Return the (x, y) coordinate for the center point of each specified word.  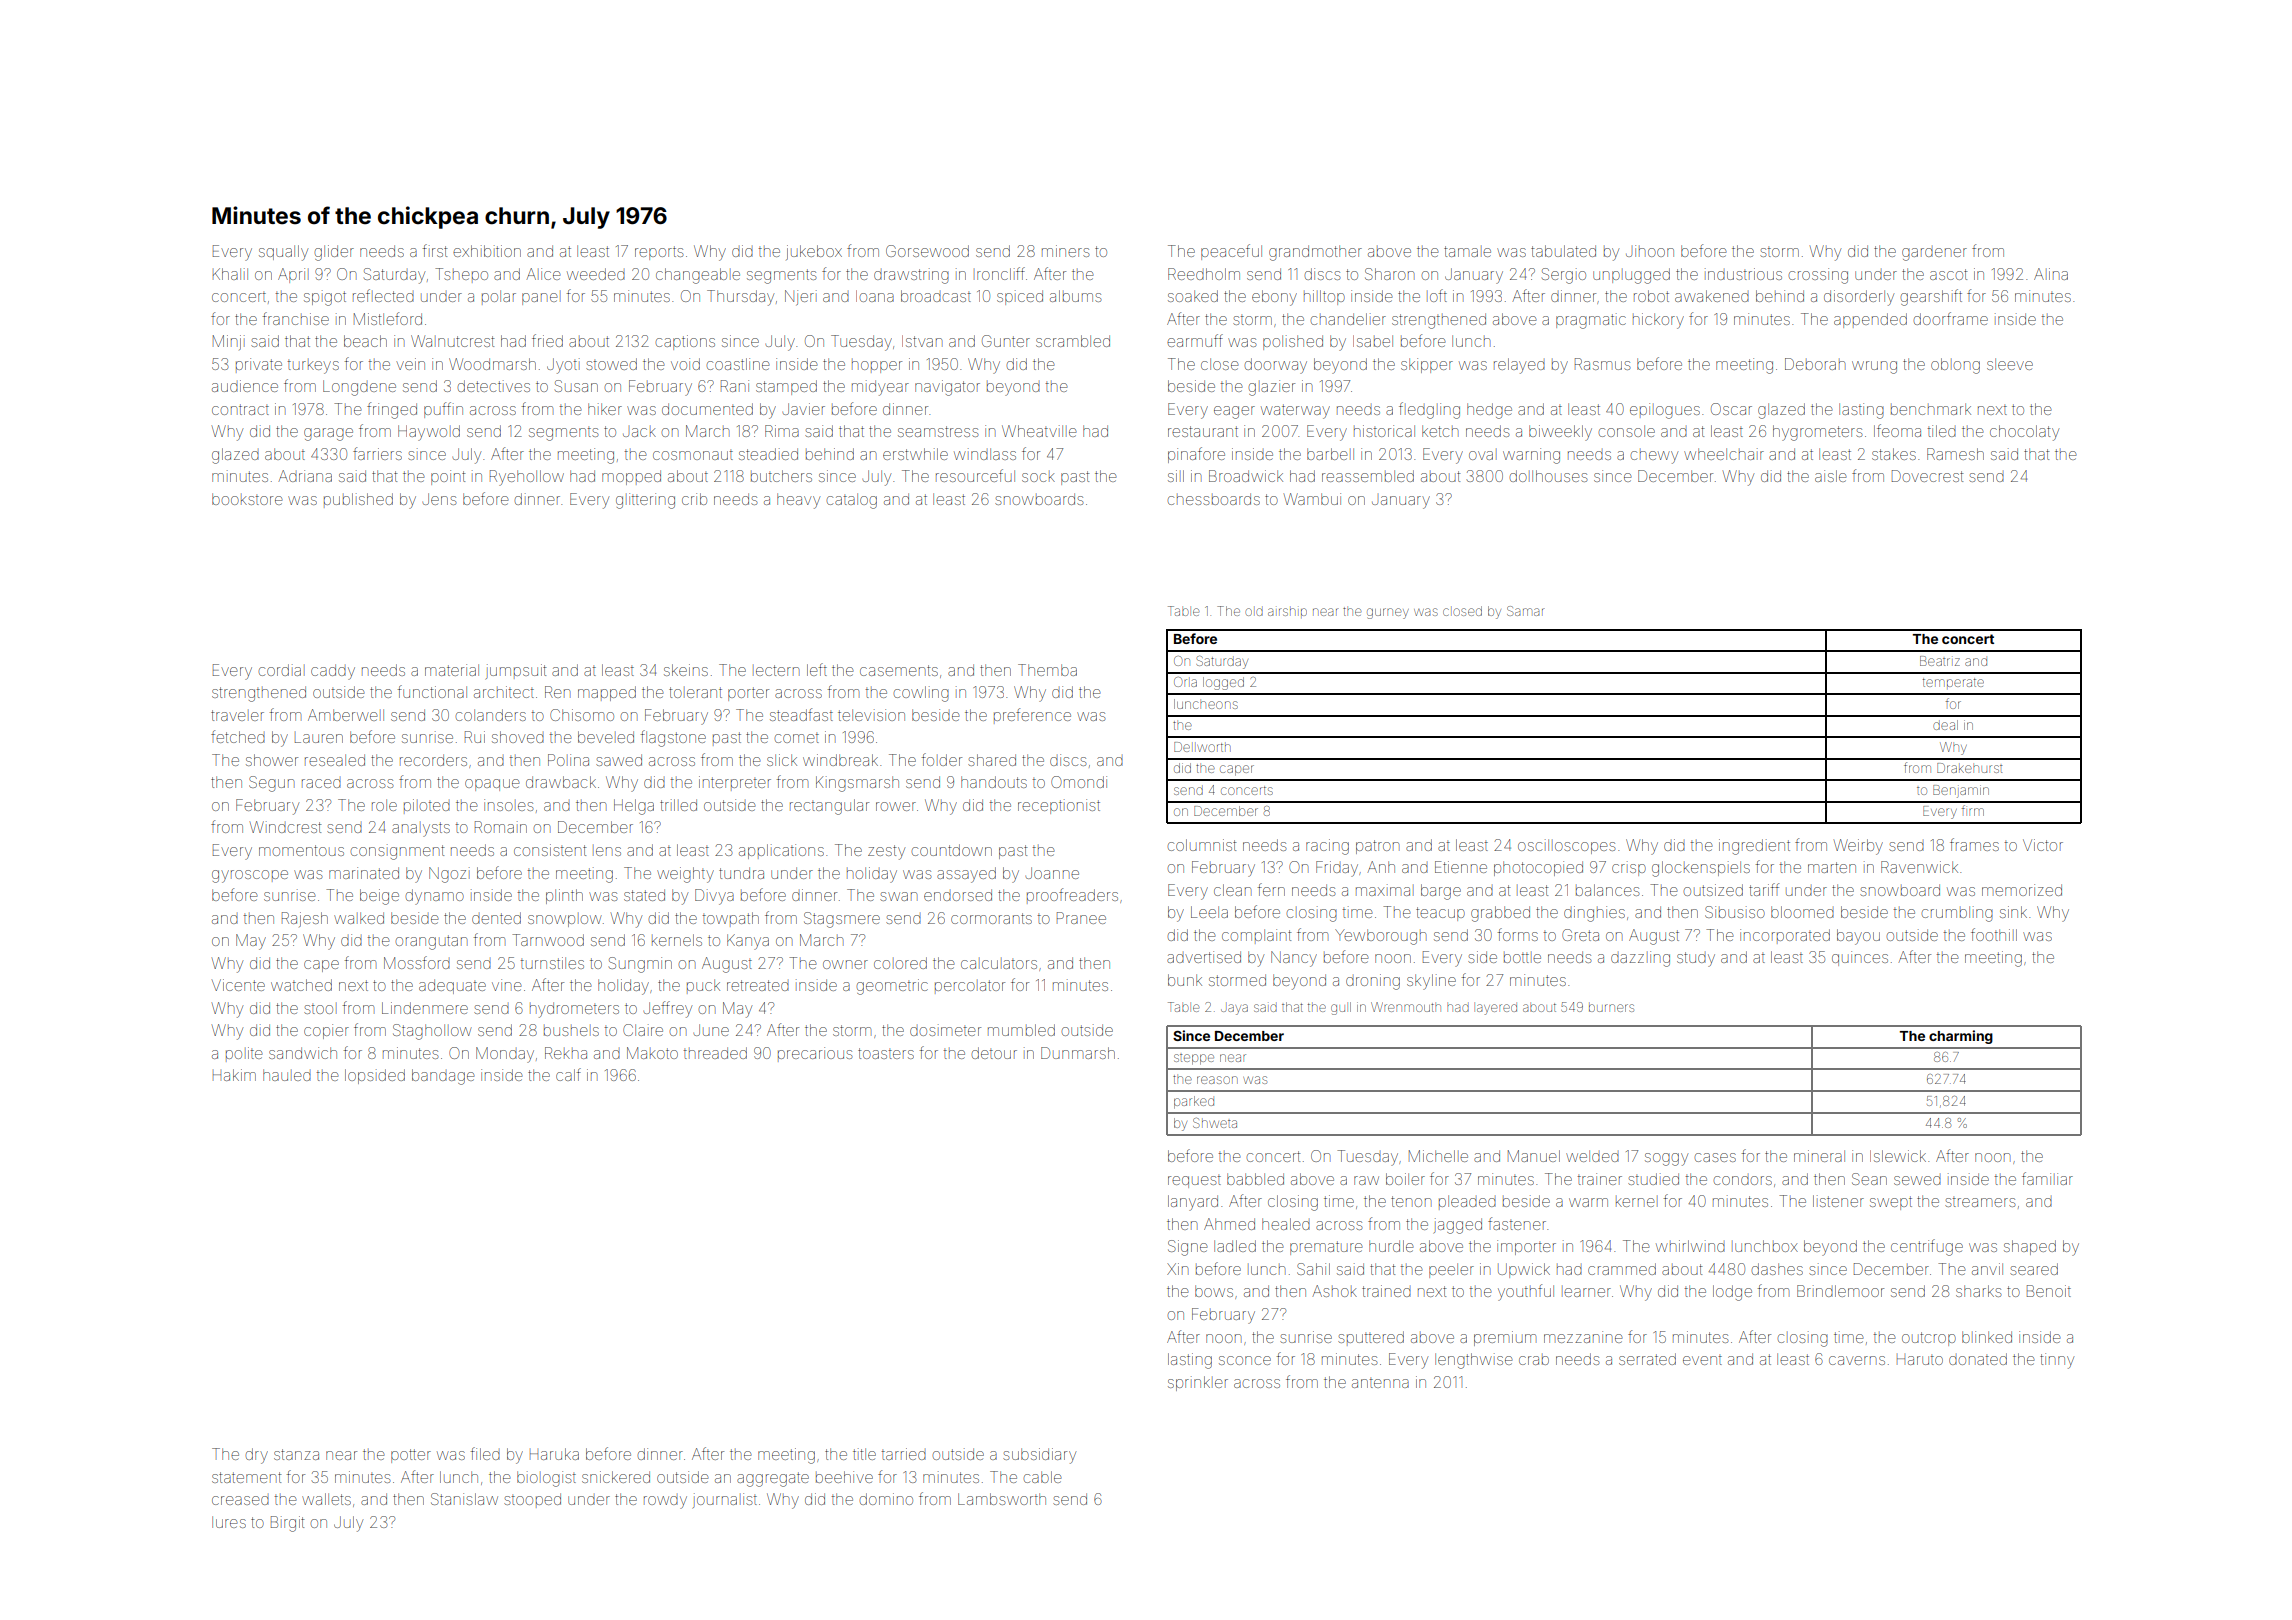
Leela (1209, 912)
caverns (1857, 1360)
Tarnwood (548, 940)
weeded (596, 274)
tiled (1942, 431)
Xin (1177, 1269)
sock (1038, 477)
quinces (1860, 958)
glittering (645, 501)
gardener (1934, 254)
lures (229, 1522)
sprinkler (1198, 1383)
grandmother (1315, 253)
